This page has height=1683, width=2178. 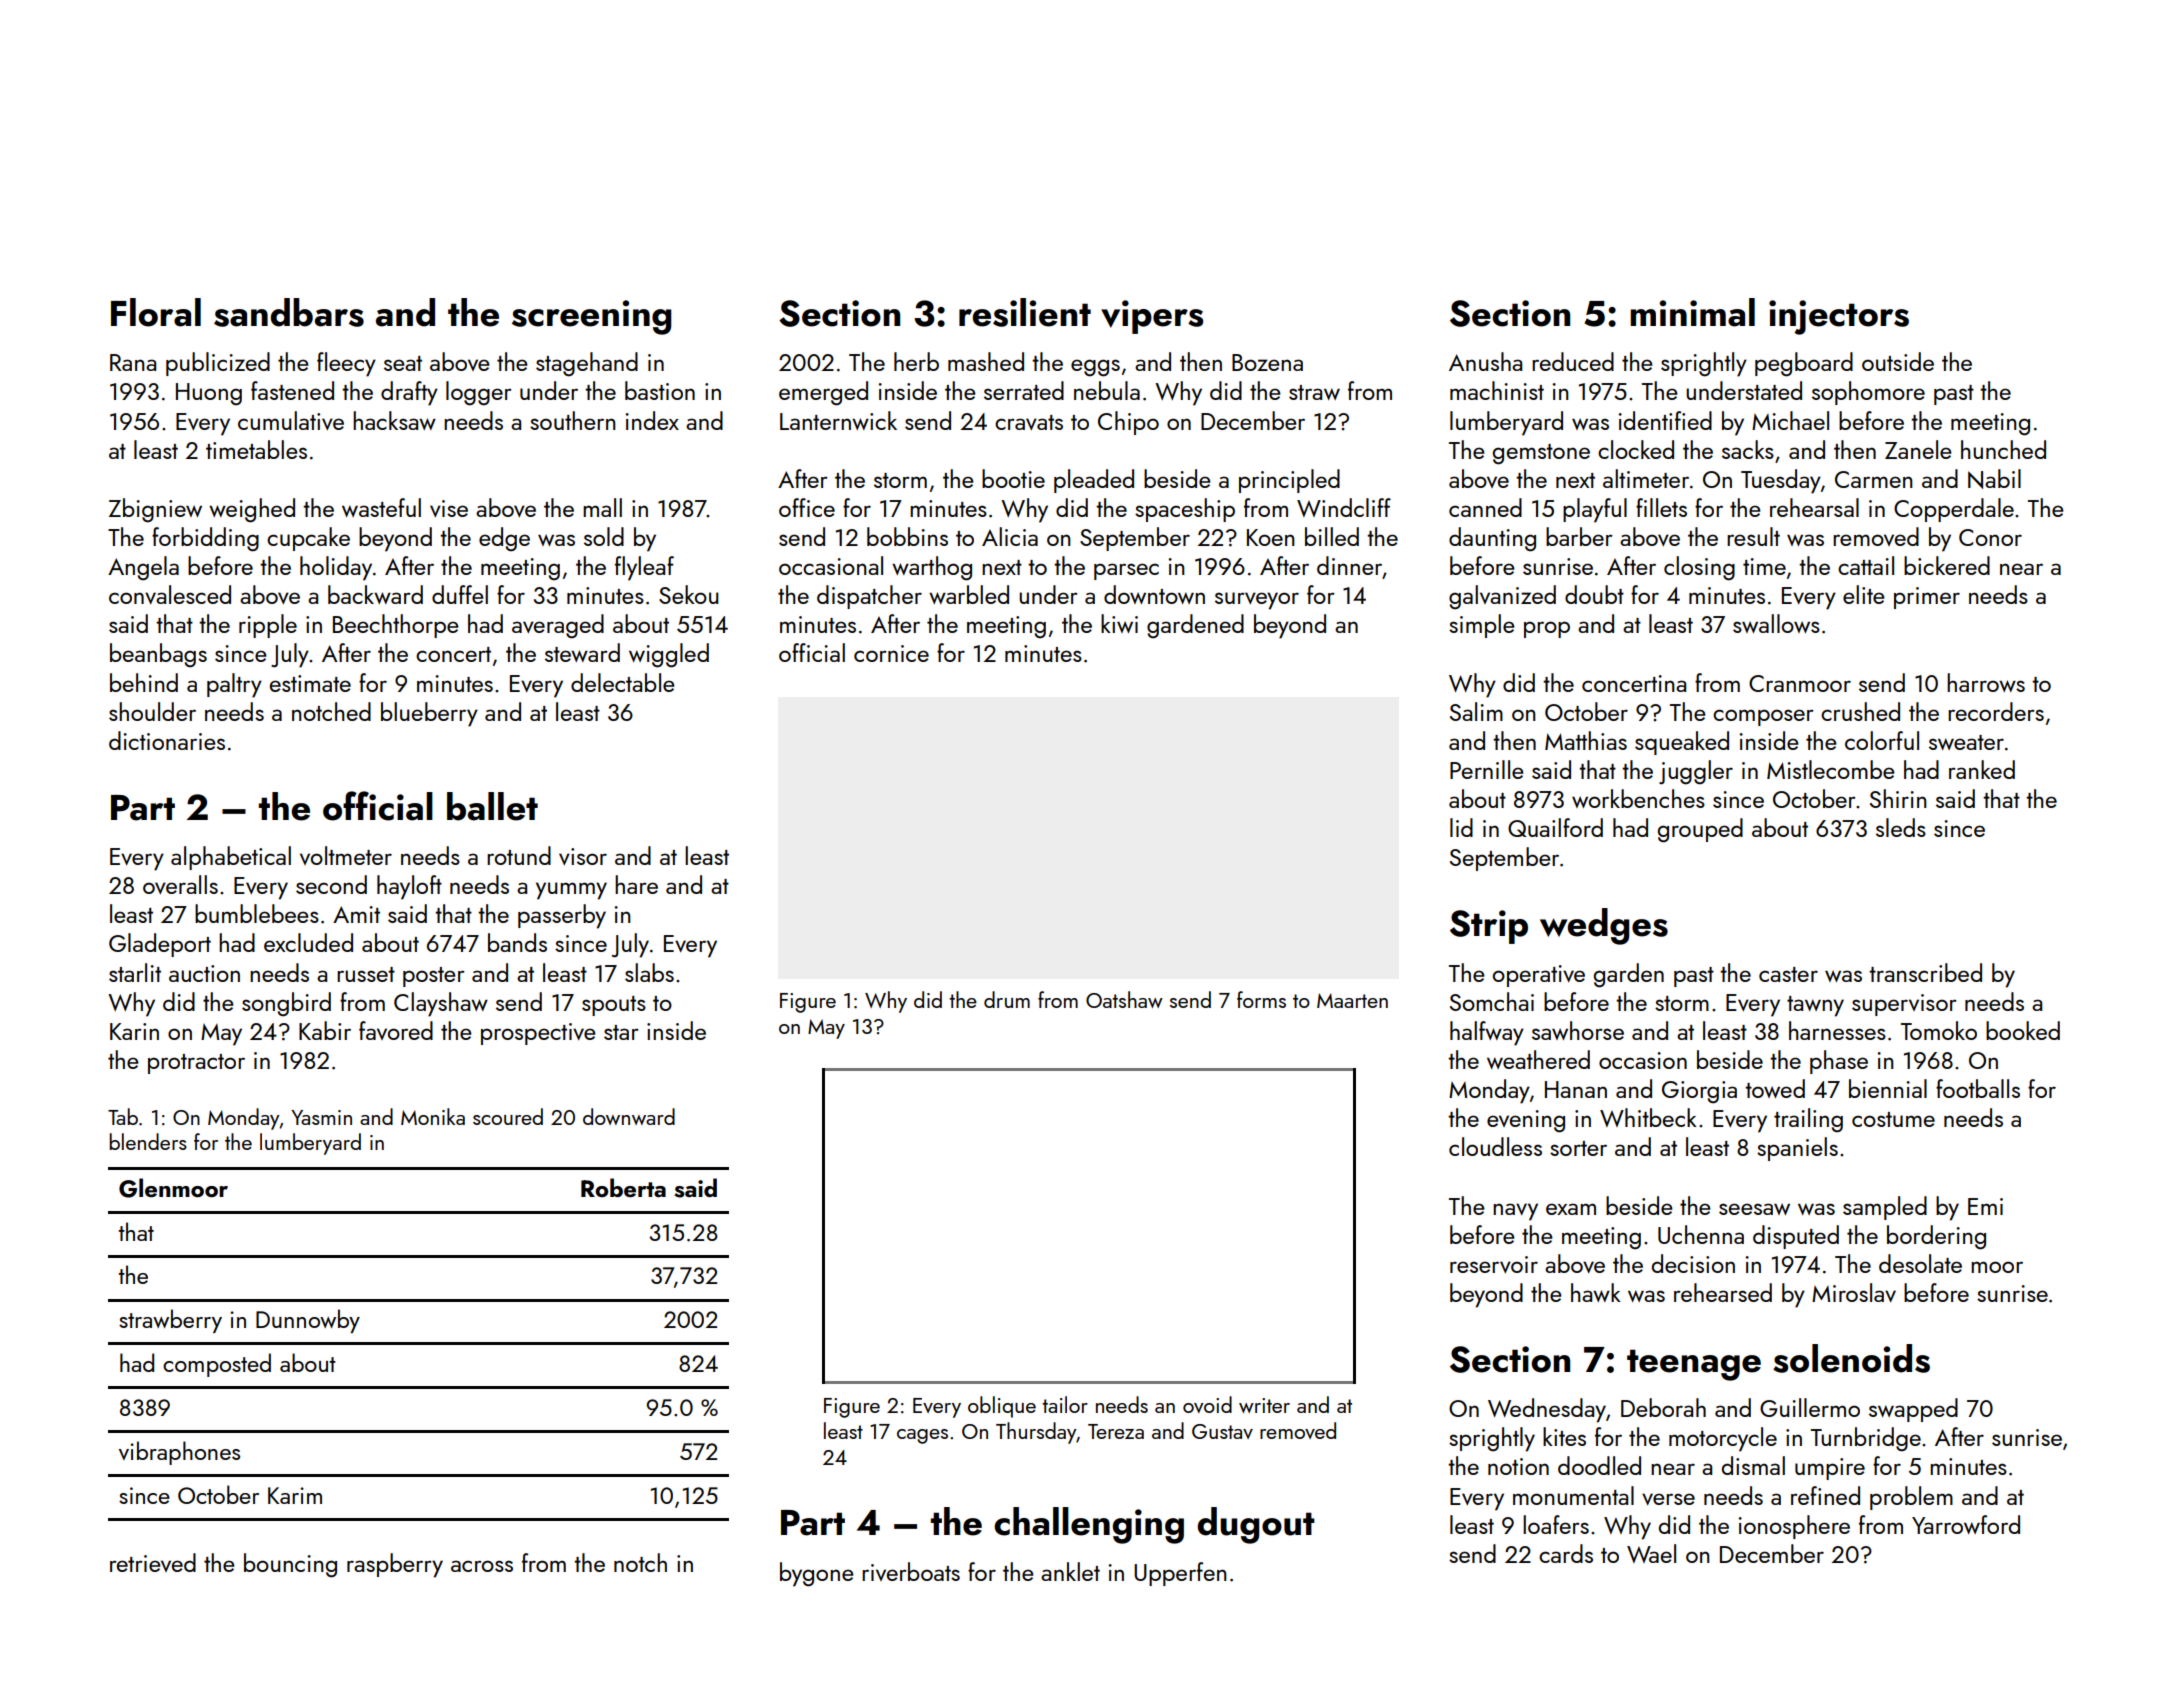 I want to click on stagehand, so click(x=587, y=364).
